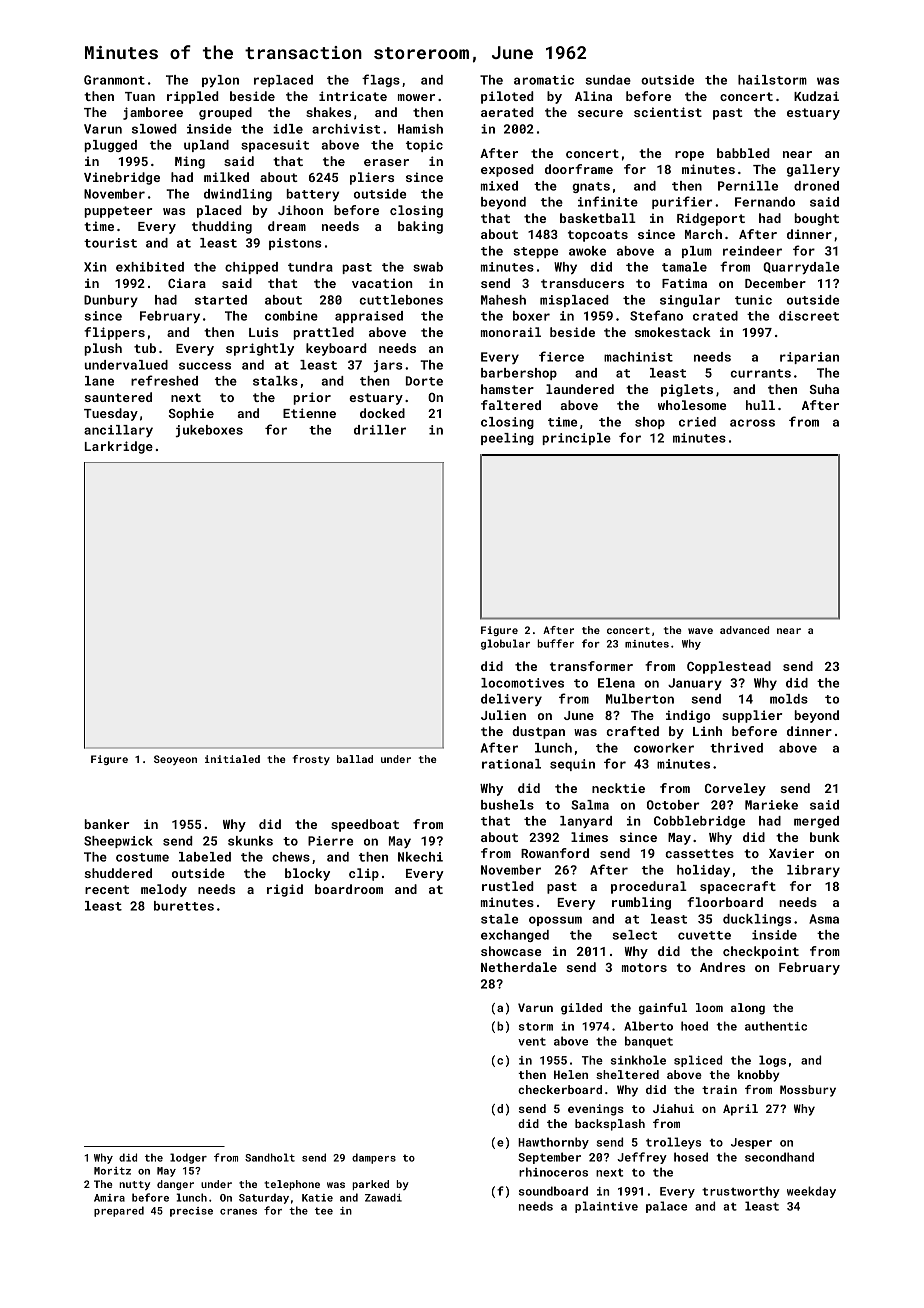 The width and height of the screenshot is (924, 1308). What do you see at coordinates (507, 170) in the screenshot?
I see `exposed` at bounding box center [507, 170].
